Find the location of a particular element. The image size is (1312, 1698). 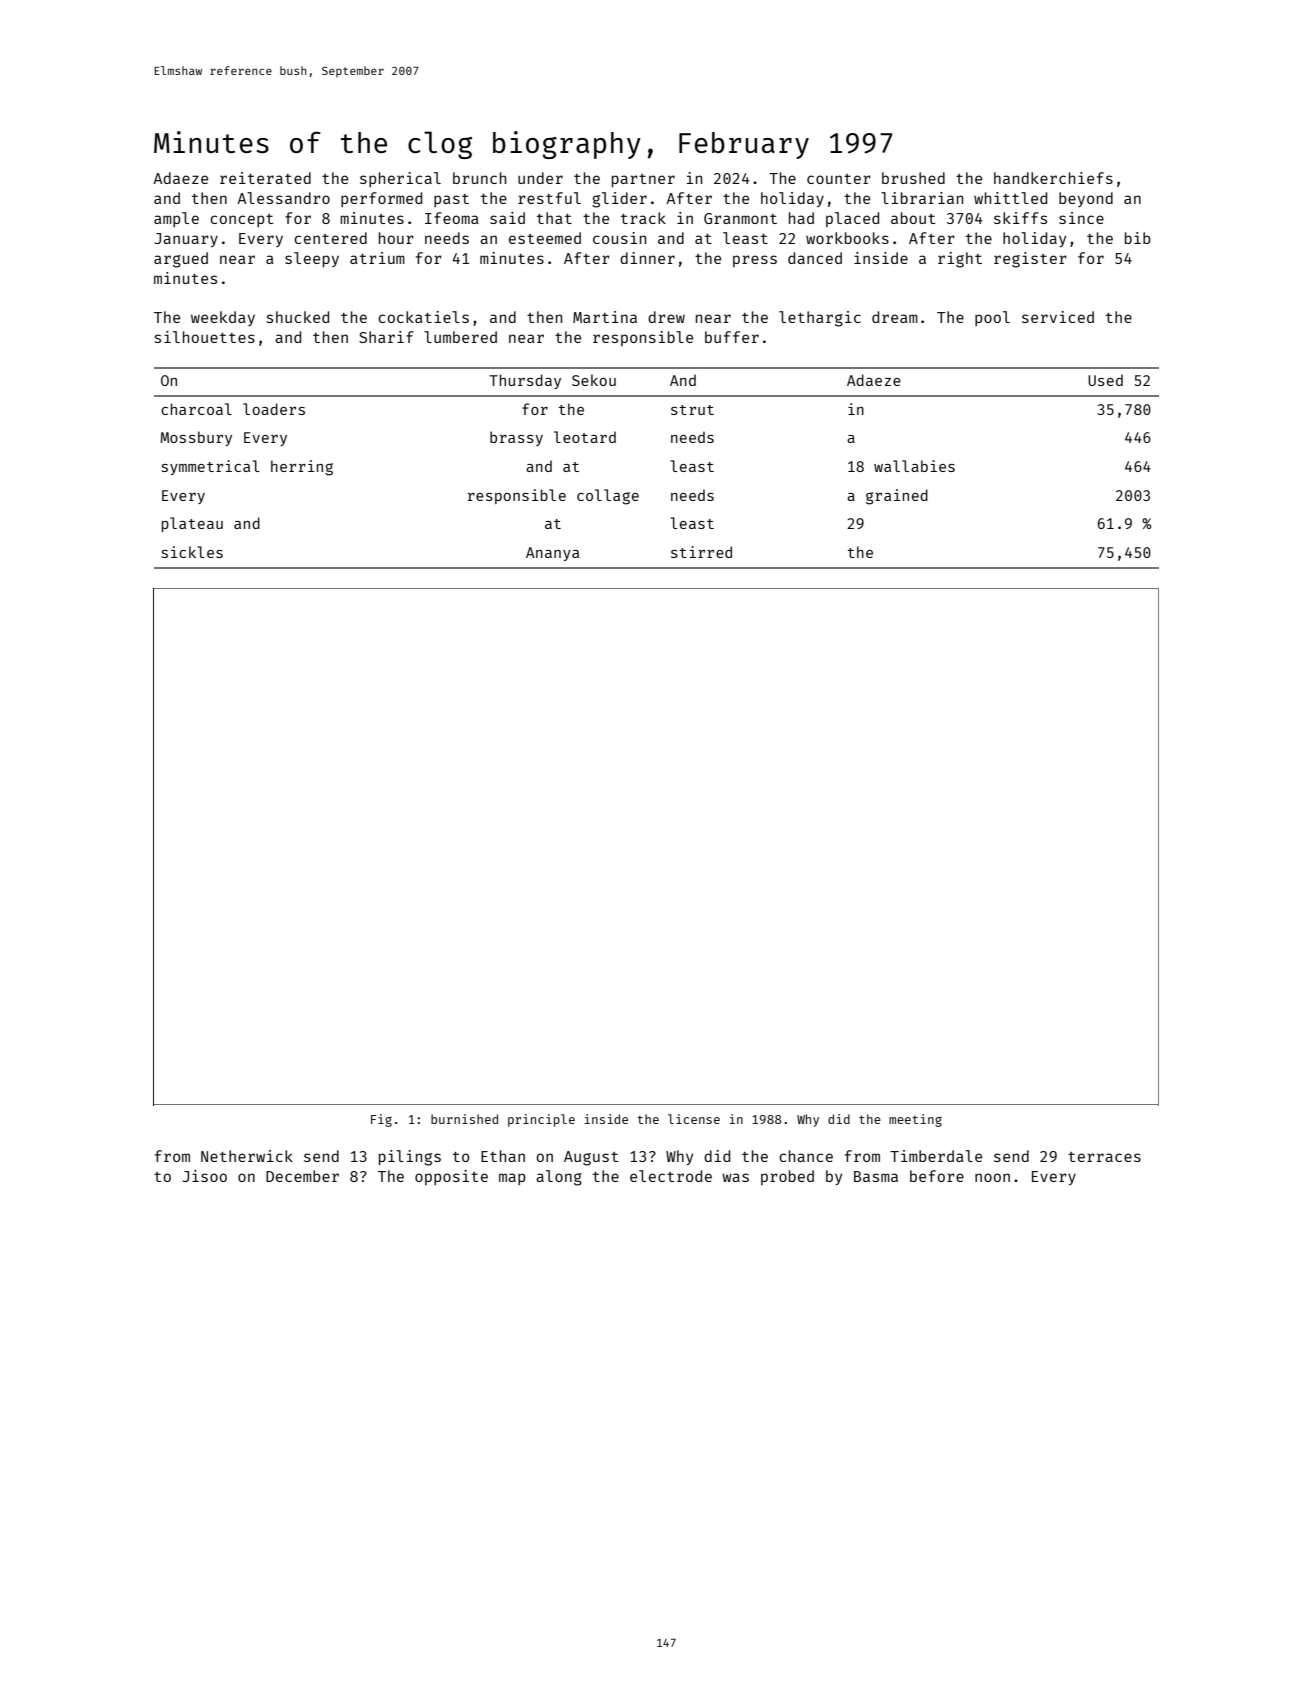

stirred is located at coordinates (701, 552).
